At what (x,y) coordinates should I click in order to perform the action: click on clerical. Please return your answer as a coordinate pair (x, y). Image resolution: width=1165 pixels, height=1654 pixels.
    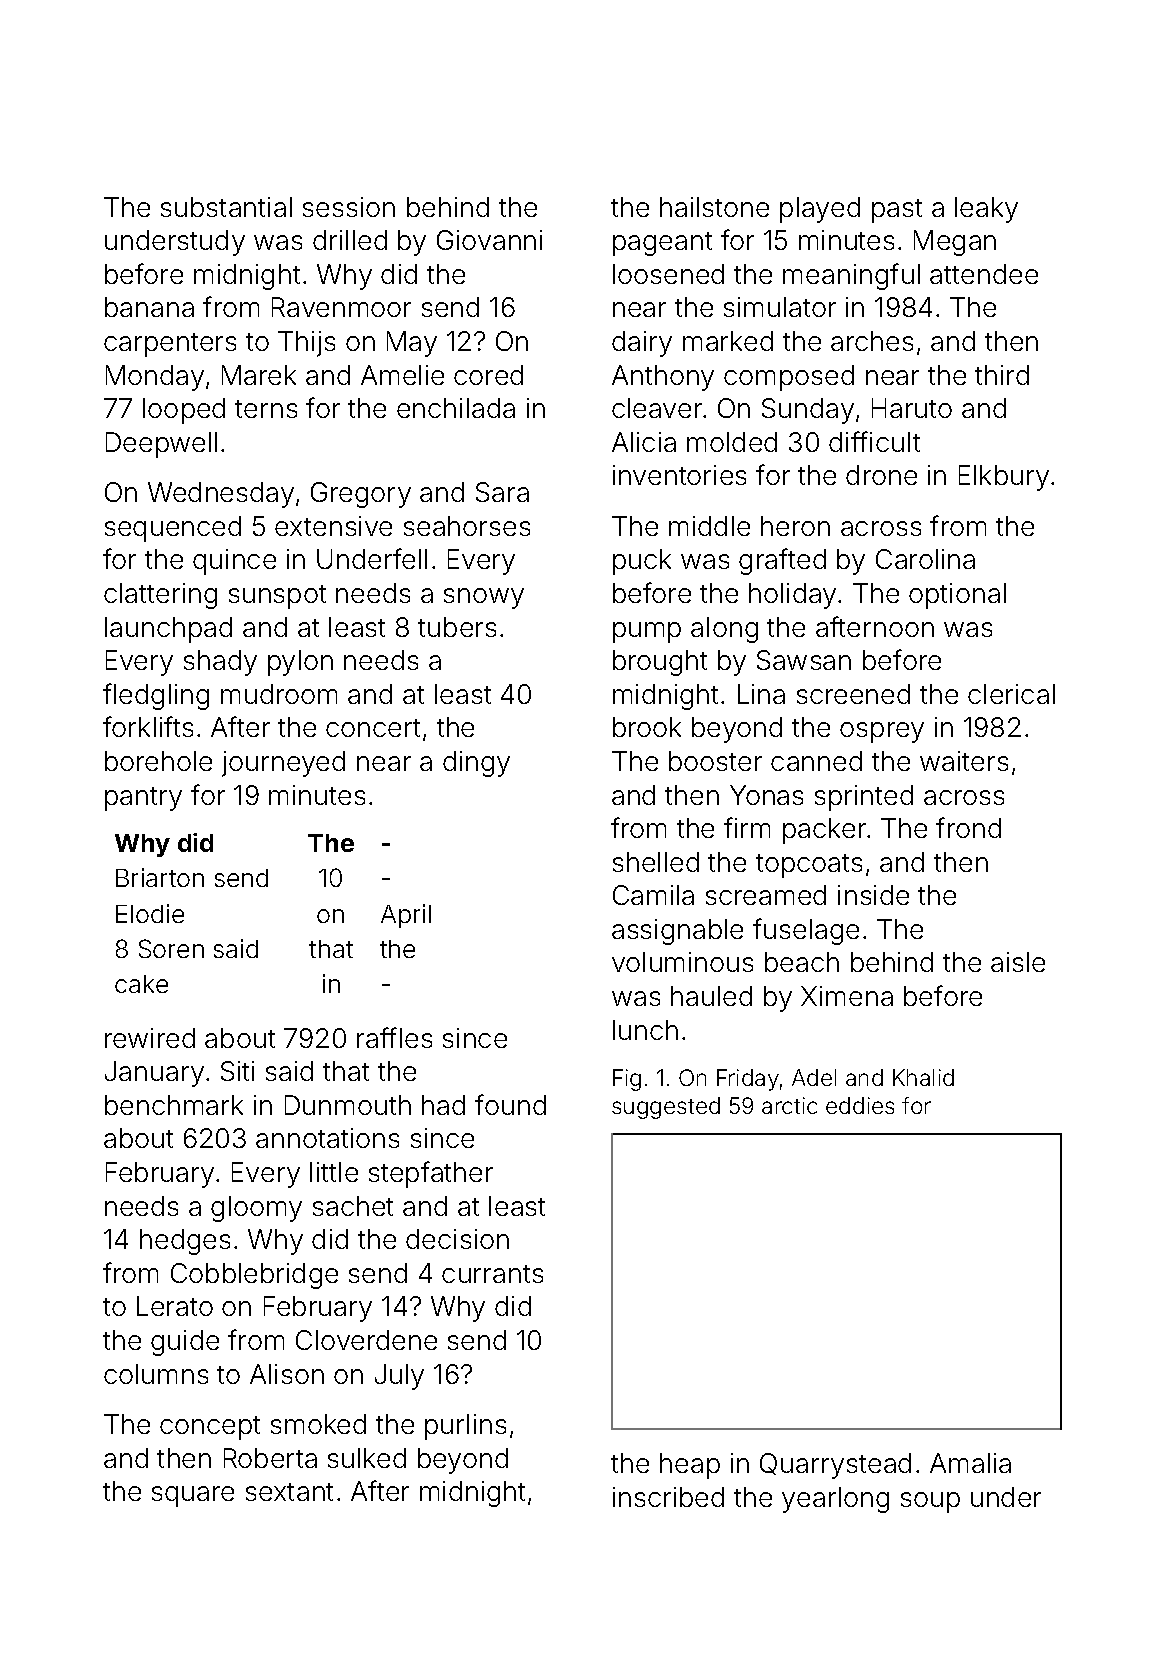
    Looking at the image, I should click on (1011, 694).
